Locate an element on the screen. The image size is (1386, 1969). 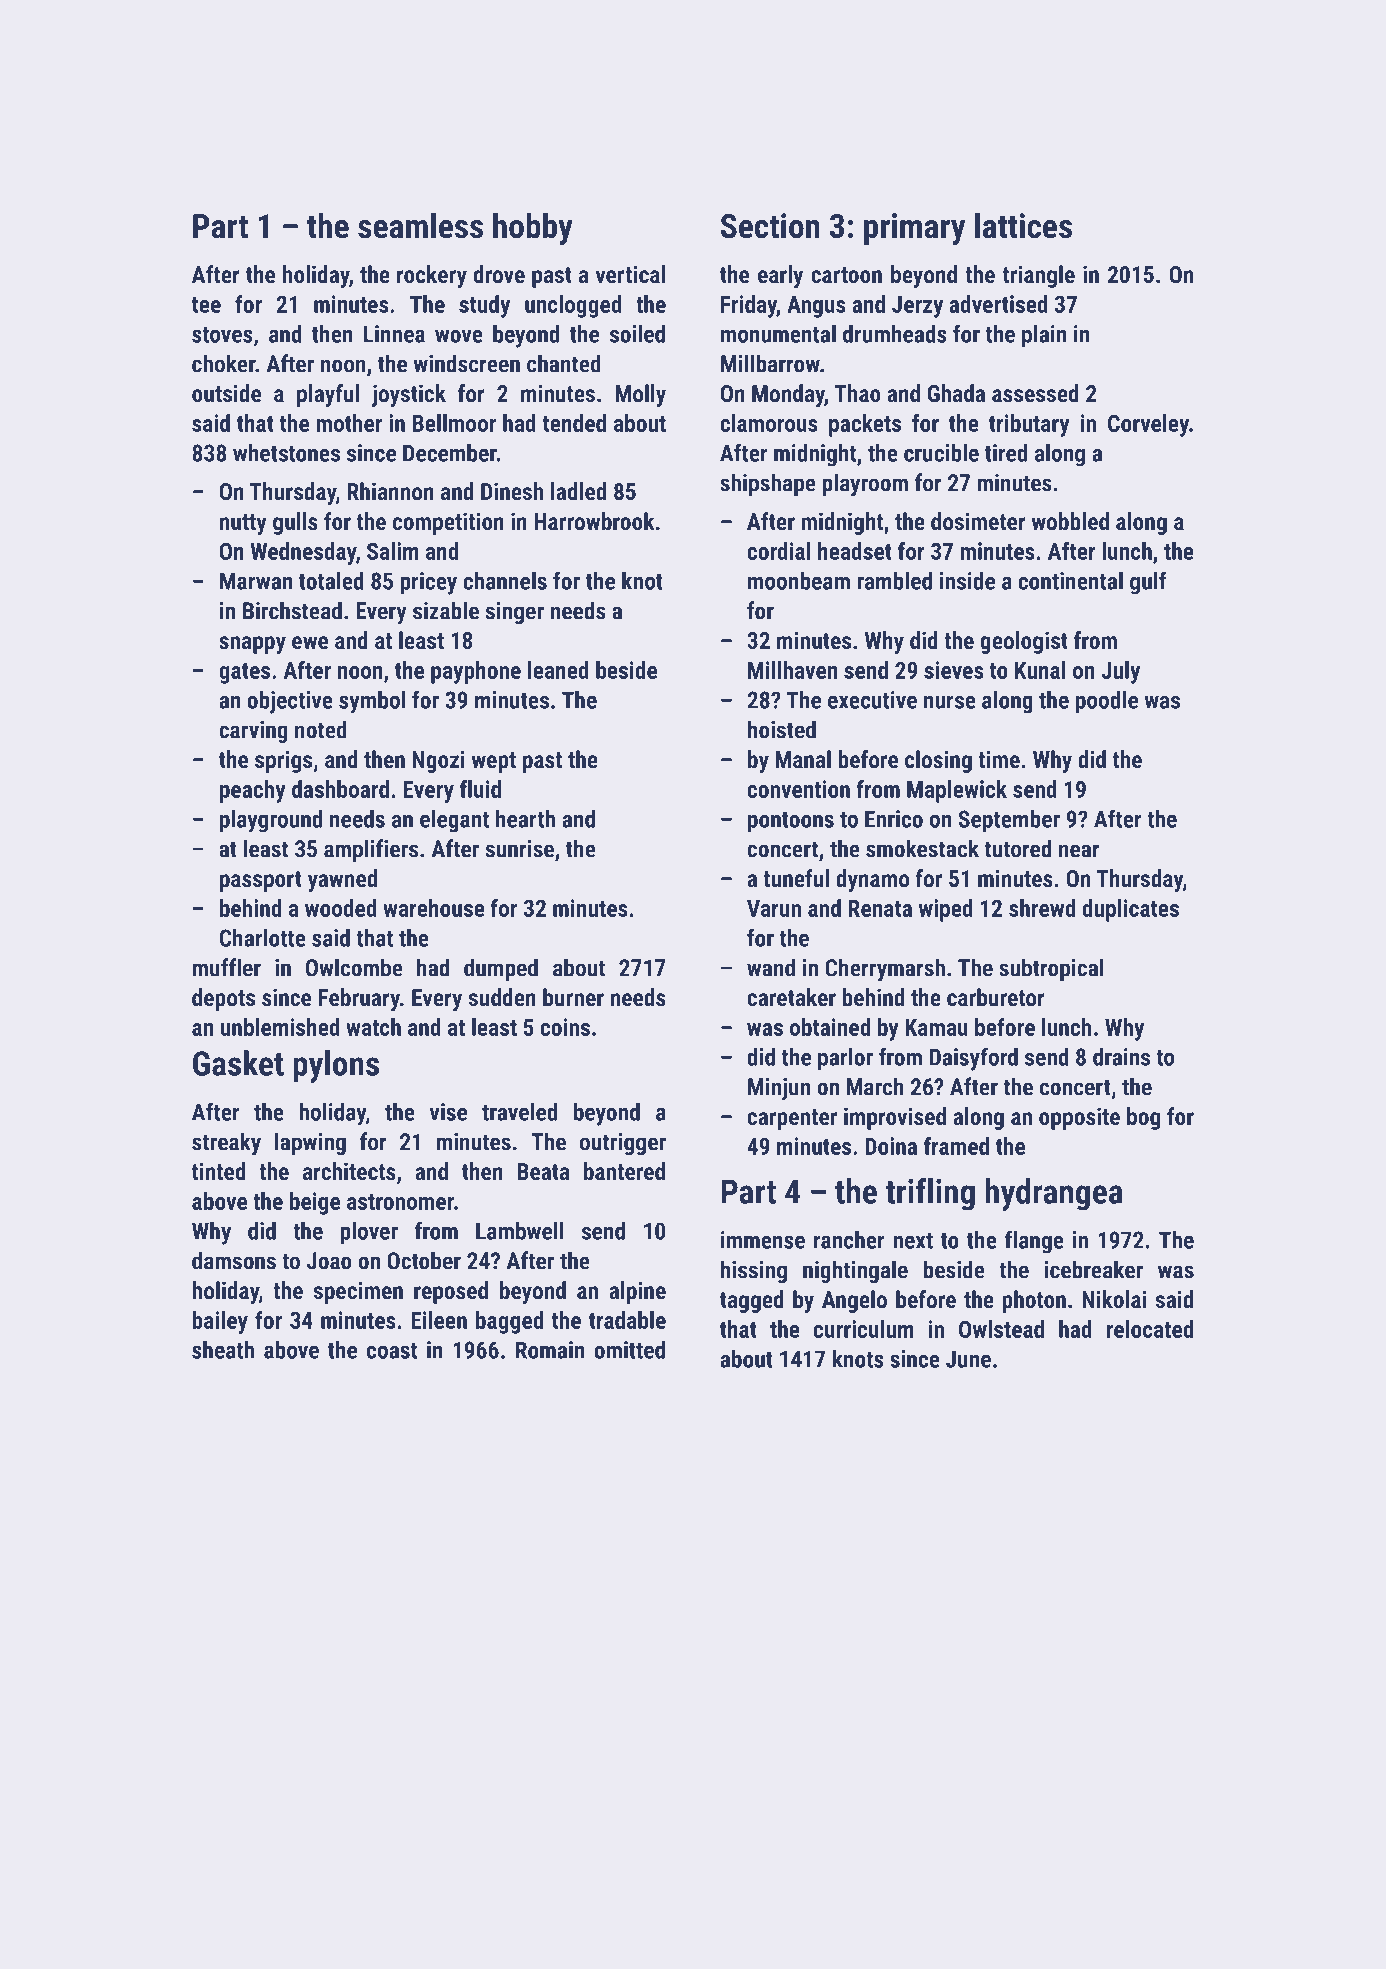
omitted is located at coordinates (629, 1350).
